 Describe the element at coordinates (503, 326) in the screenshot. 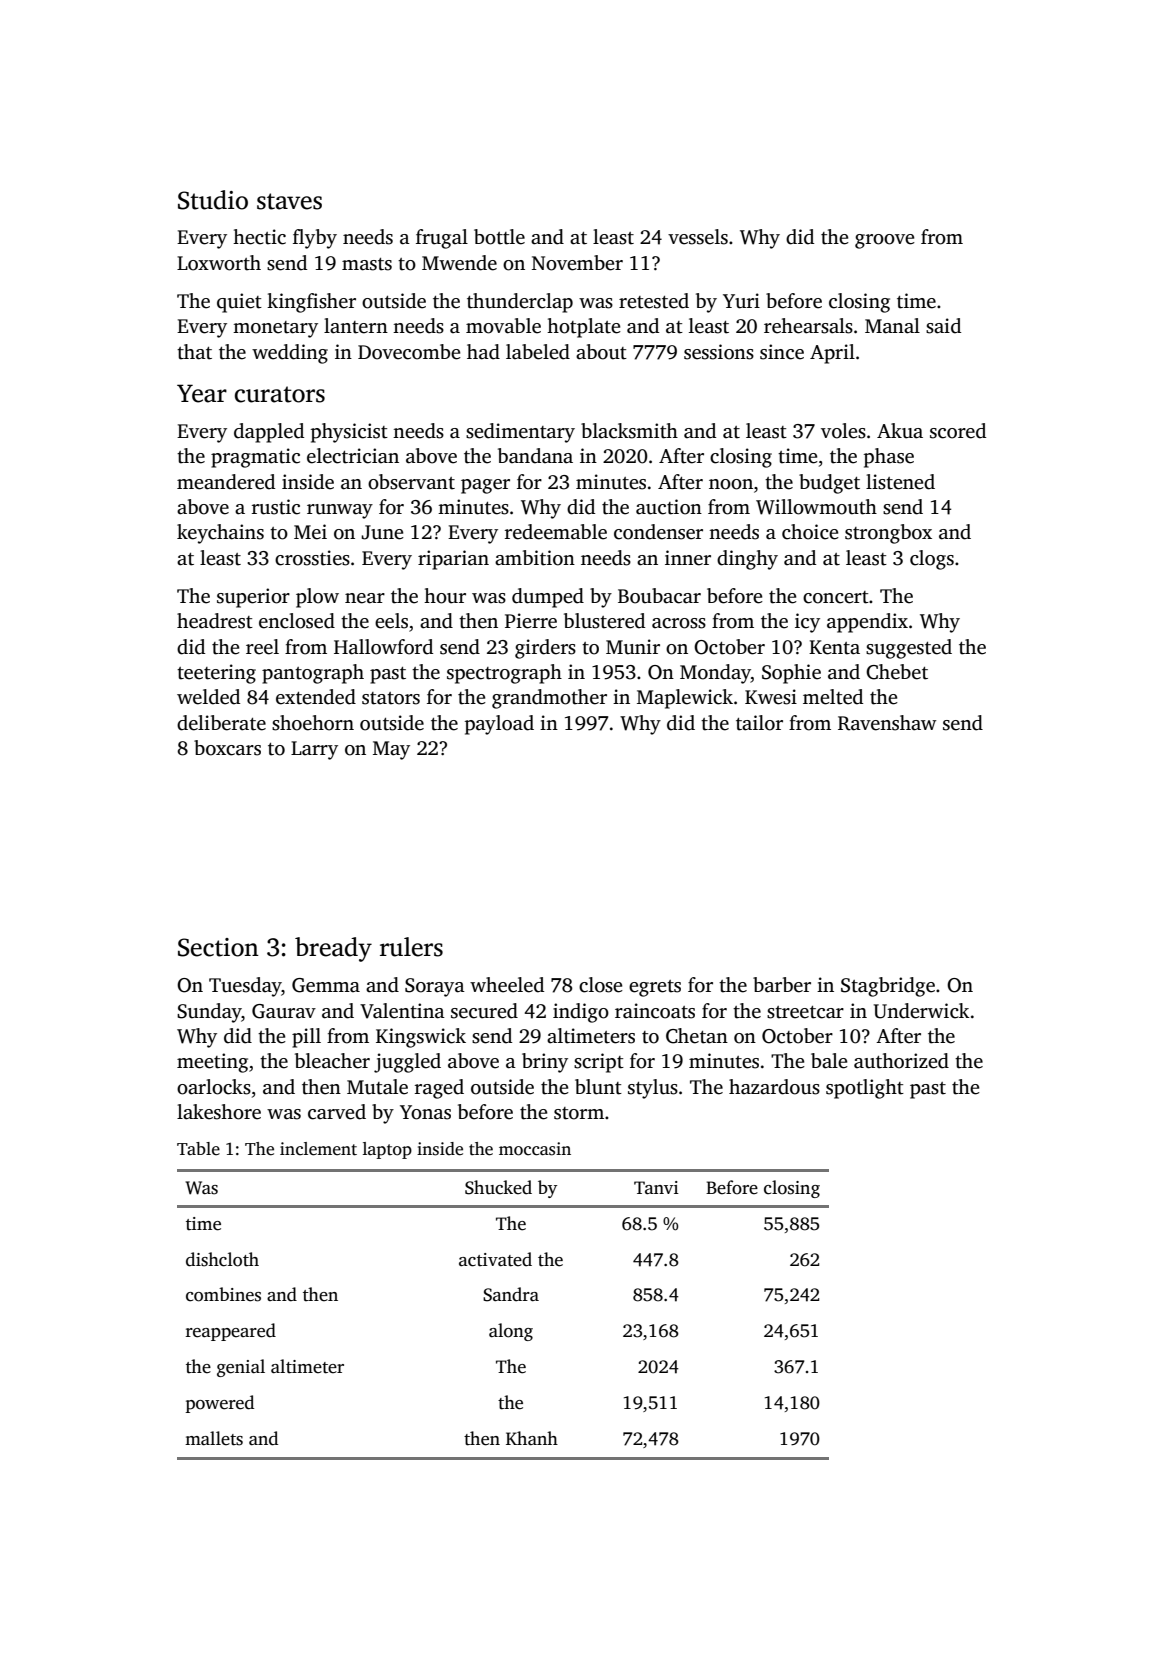

I see `movable` at that location.
